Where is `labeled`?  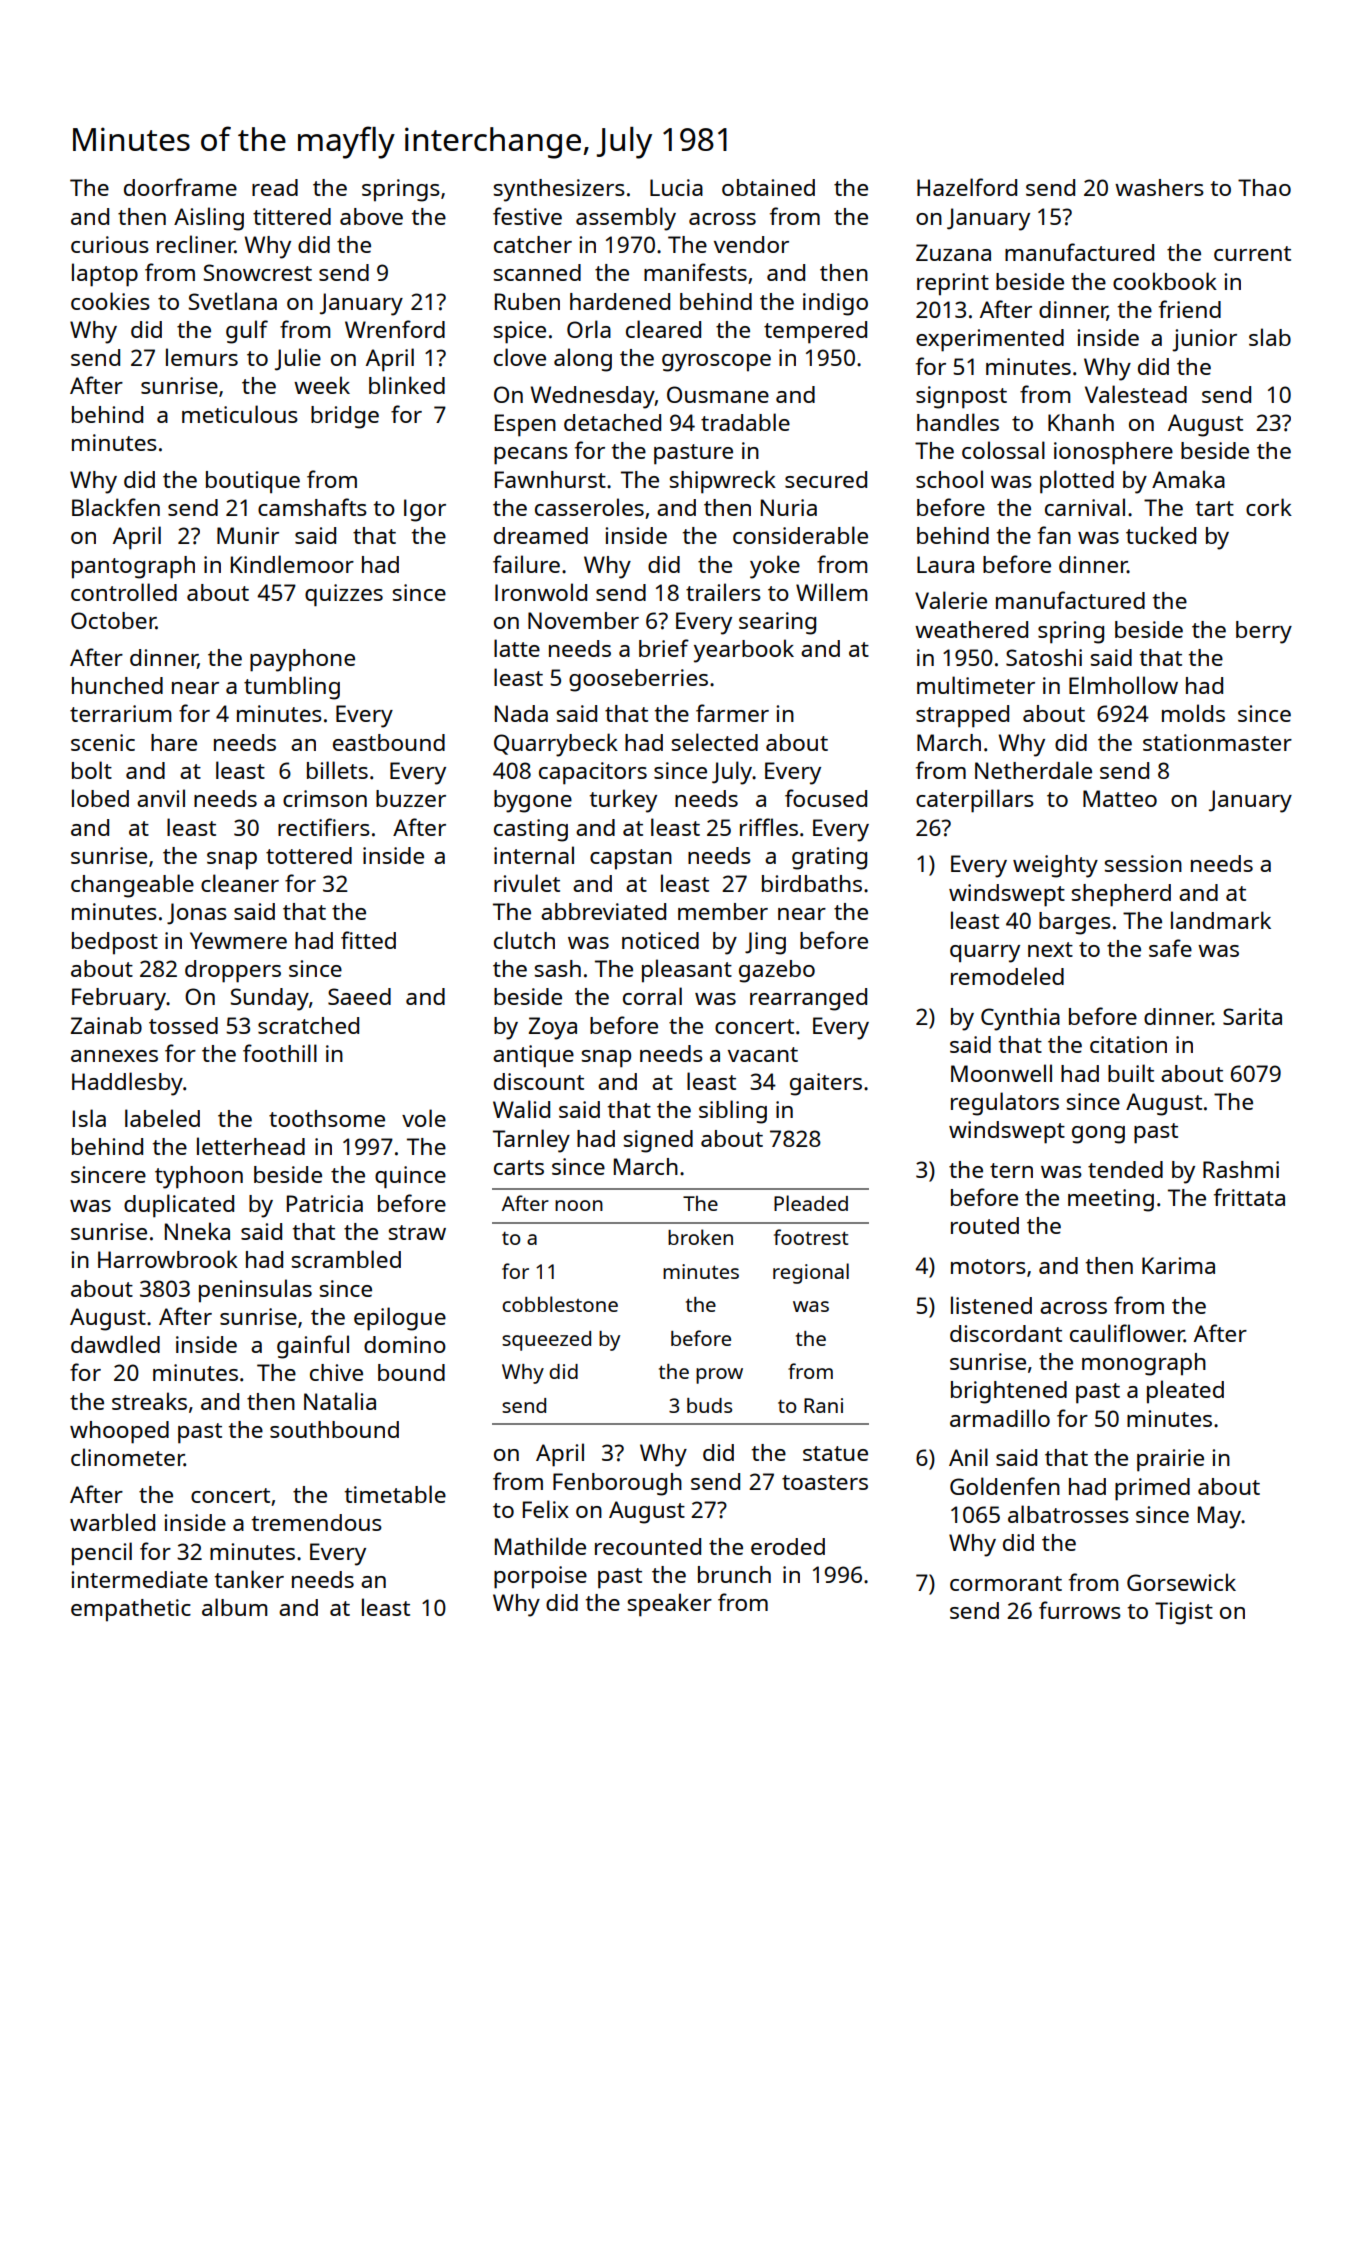 labeled is located at coordinates (162, 1118).
